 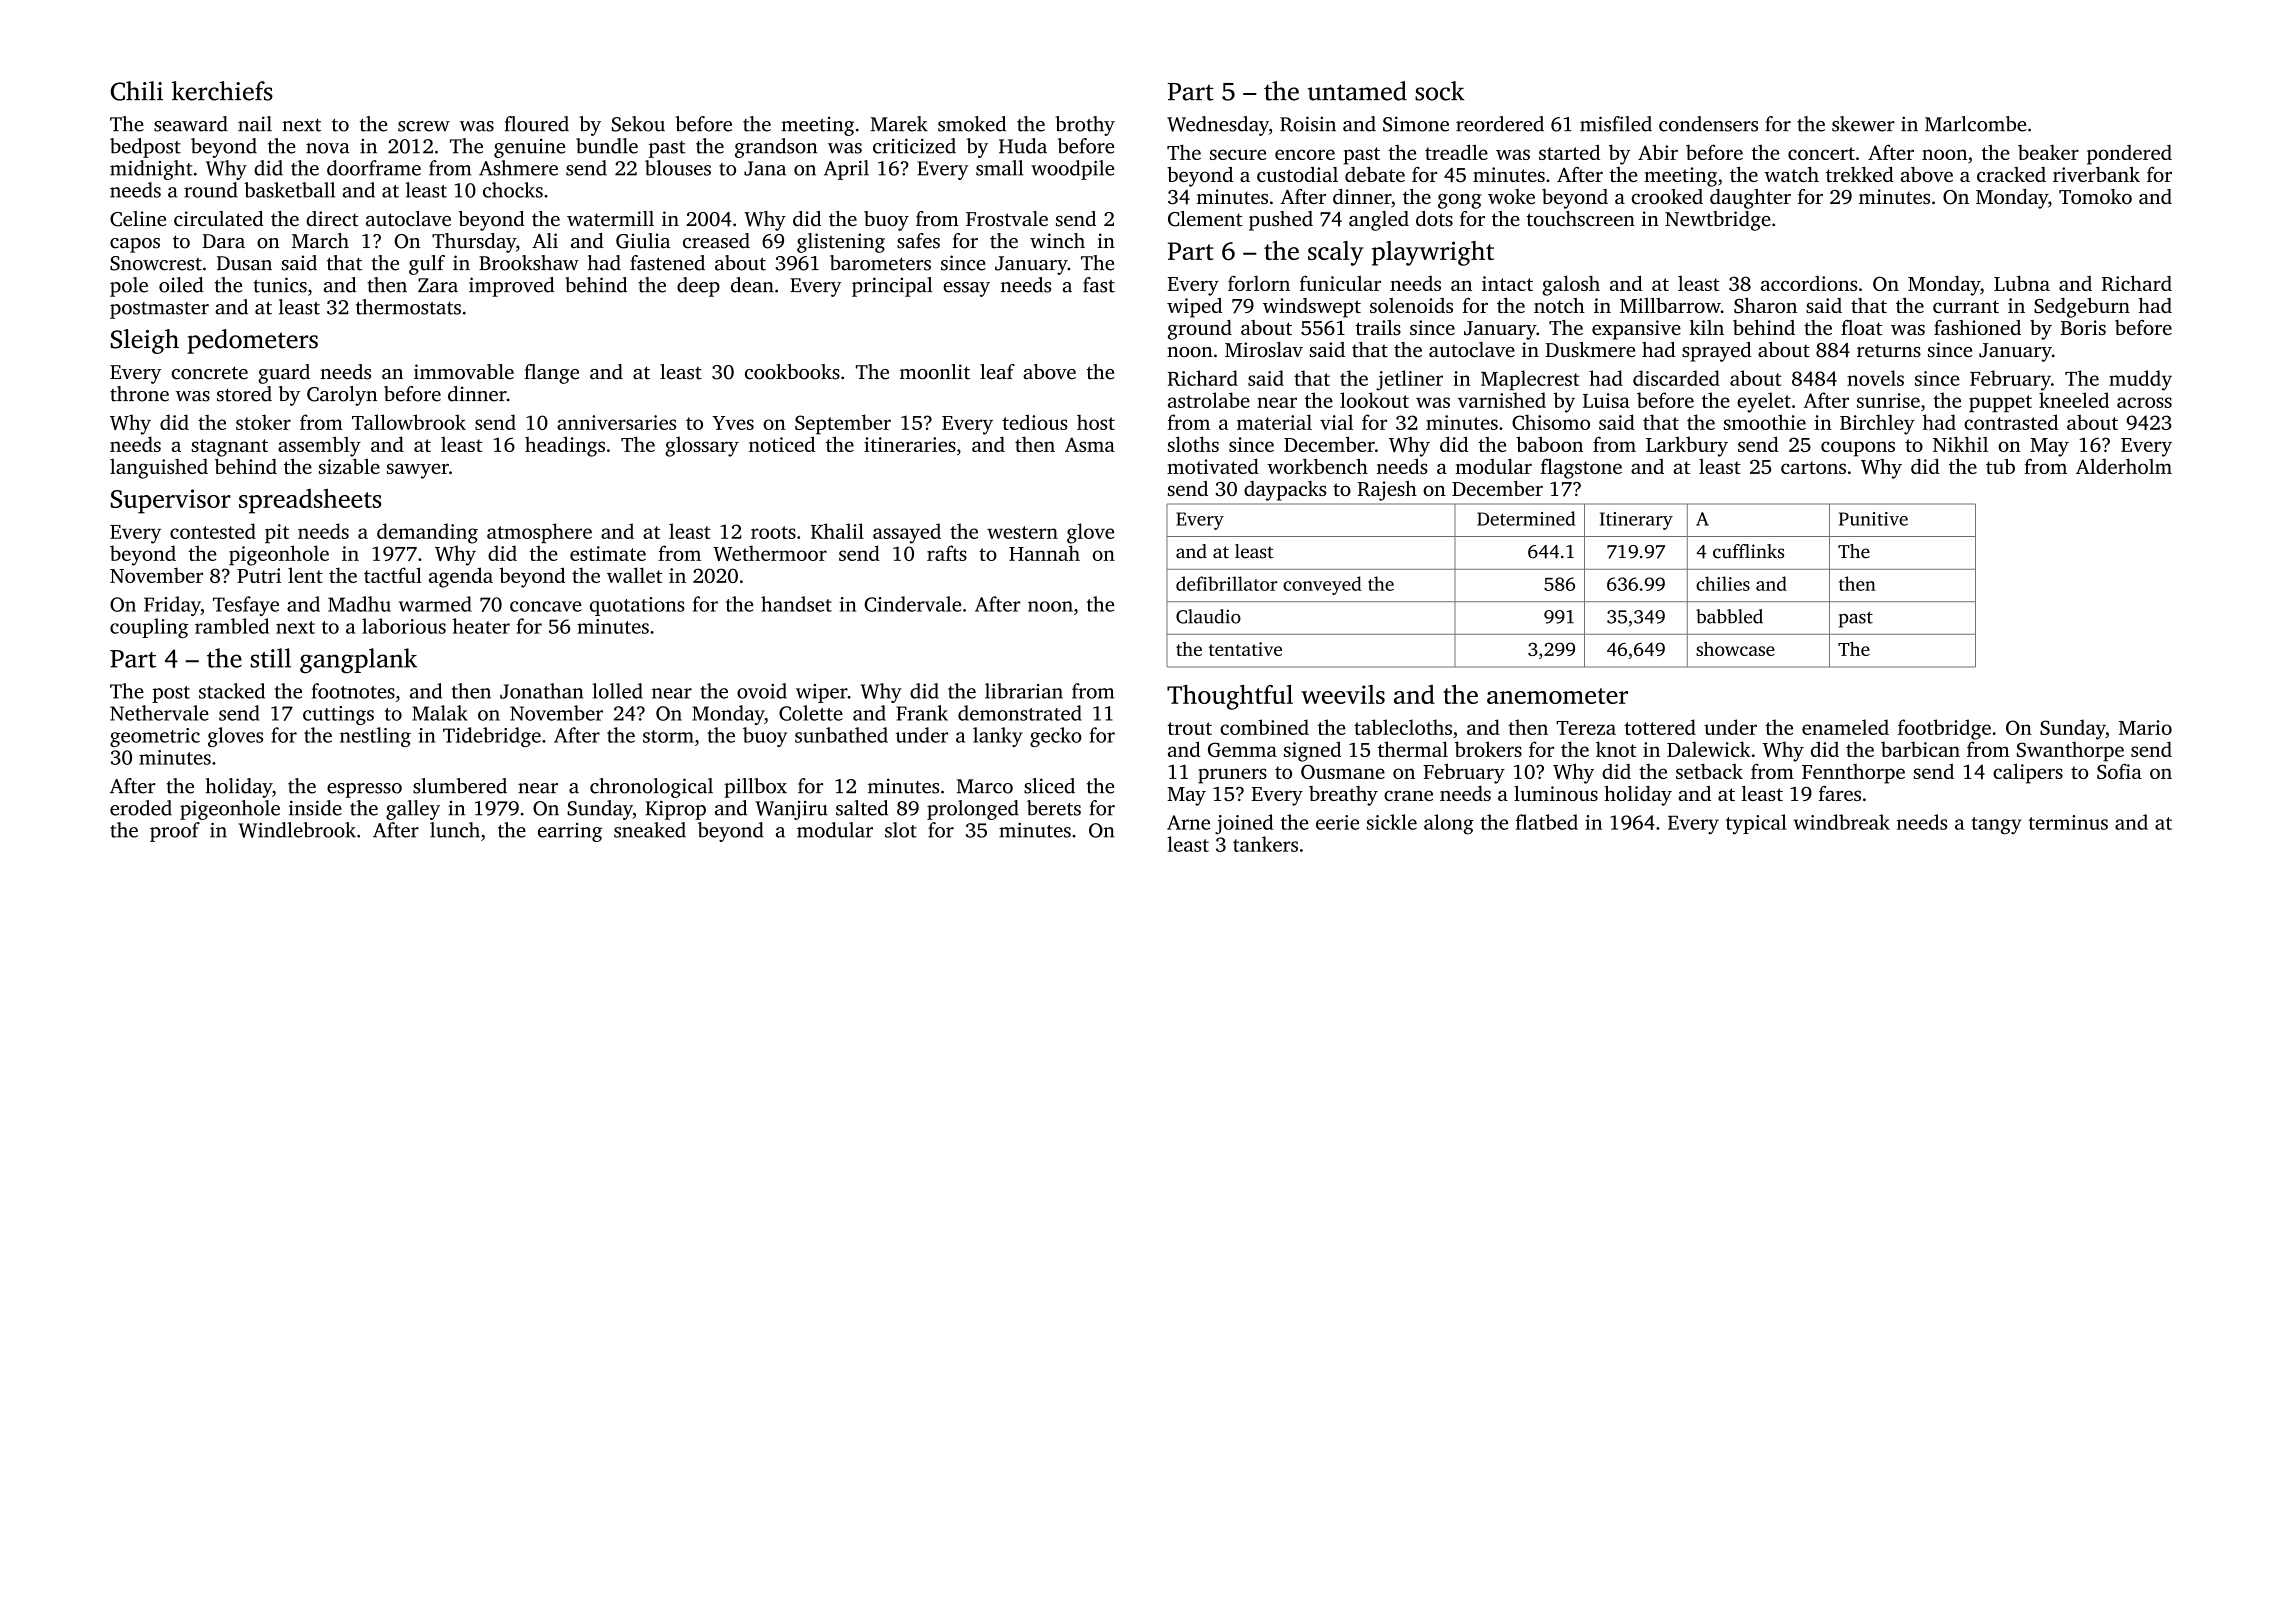 What do you see at coordinates (222, 91) in the image?
I see `kerchiefs` at bounding box center [222, 91].
